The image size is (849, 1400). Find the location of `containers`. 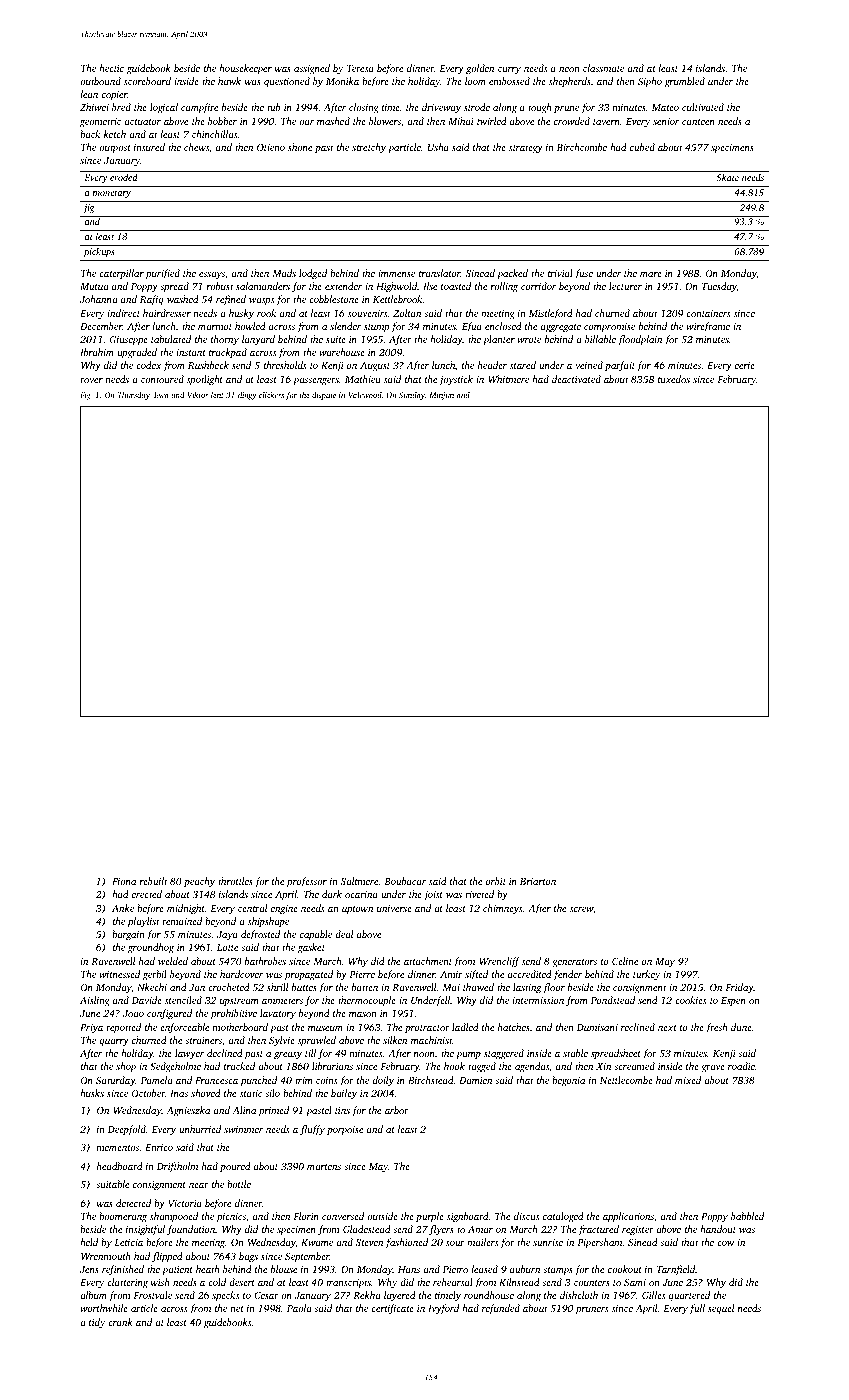

containers is located at coordinates (708, 313).
